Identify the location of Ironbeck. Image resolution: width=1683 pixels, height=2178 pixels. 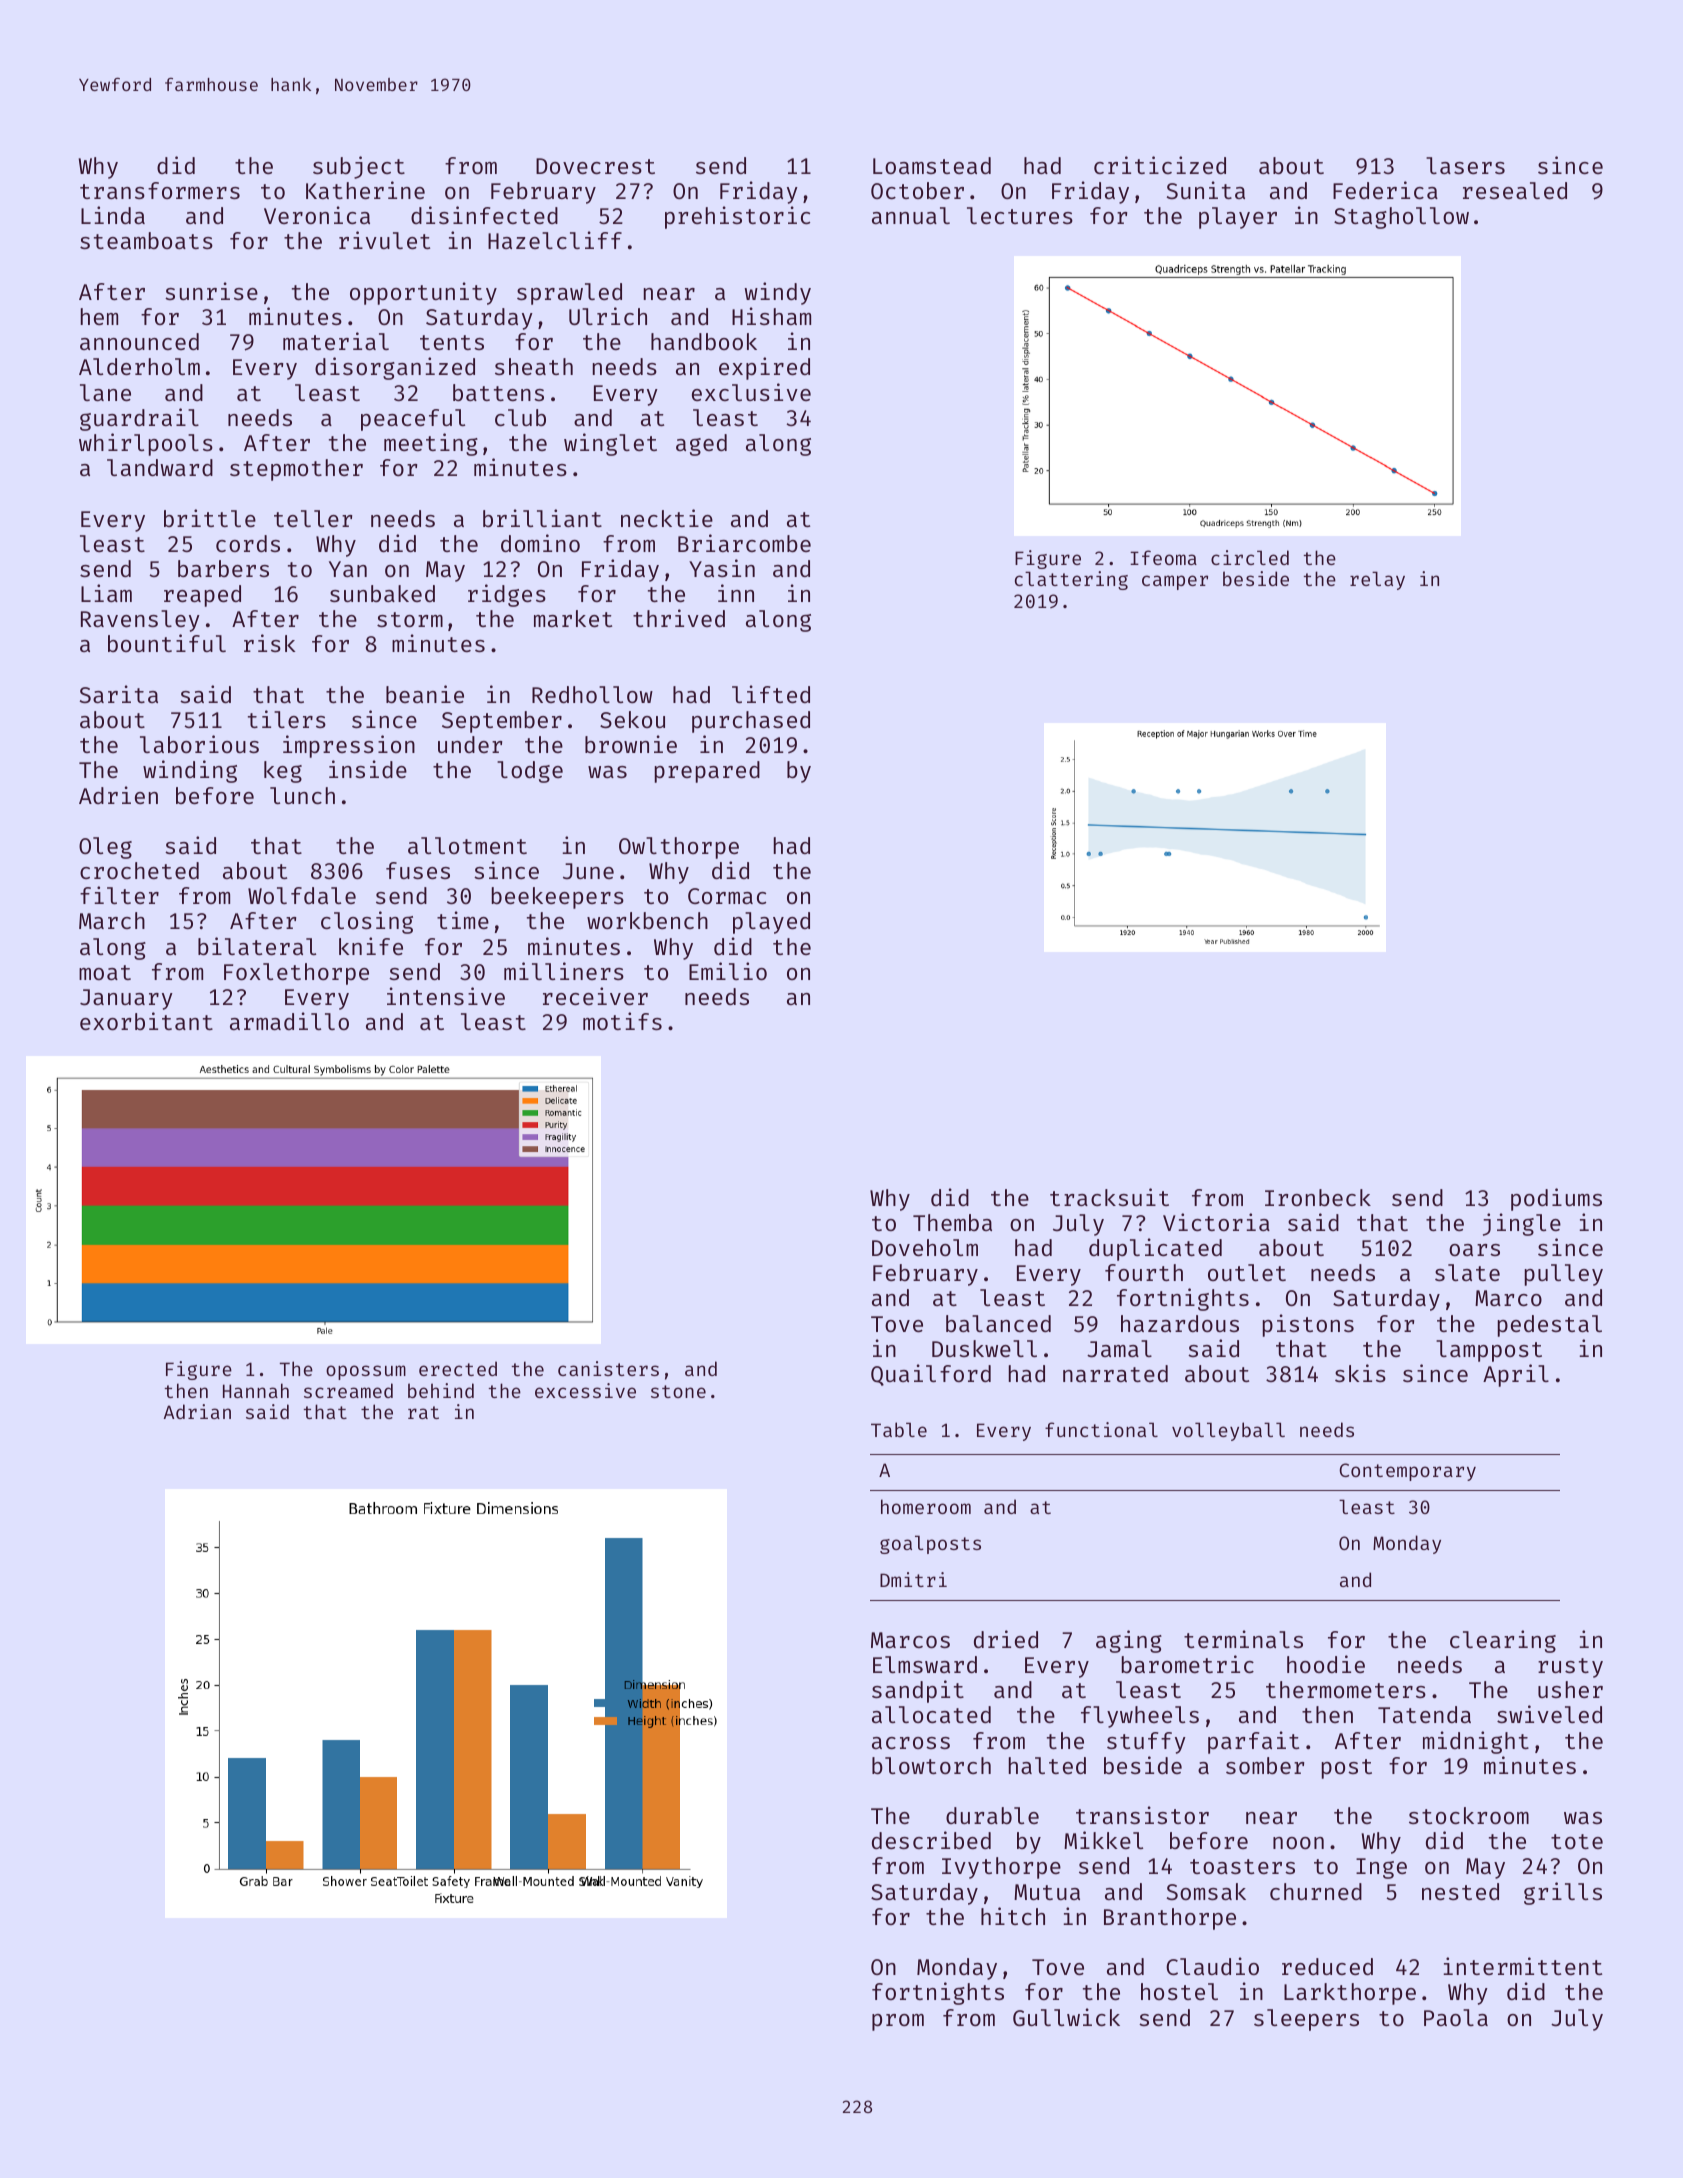
(1318, 1197).
